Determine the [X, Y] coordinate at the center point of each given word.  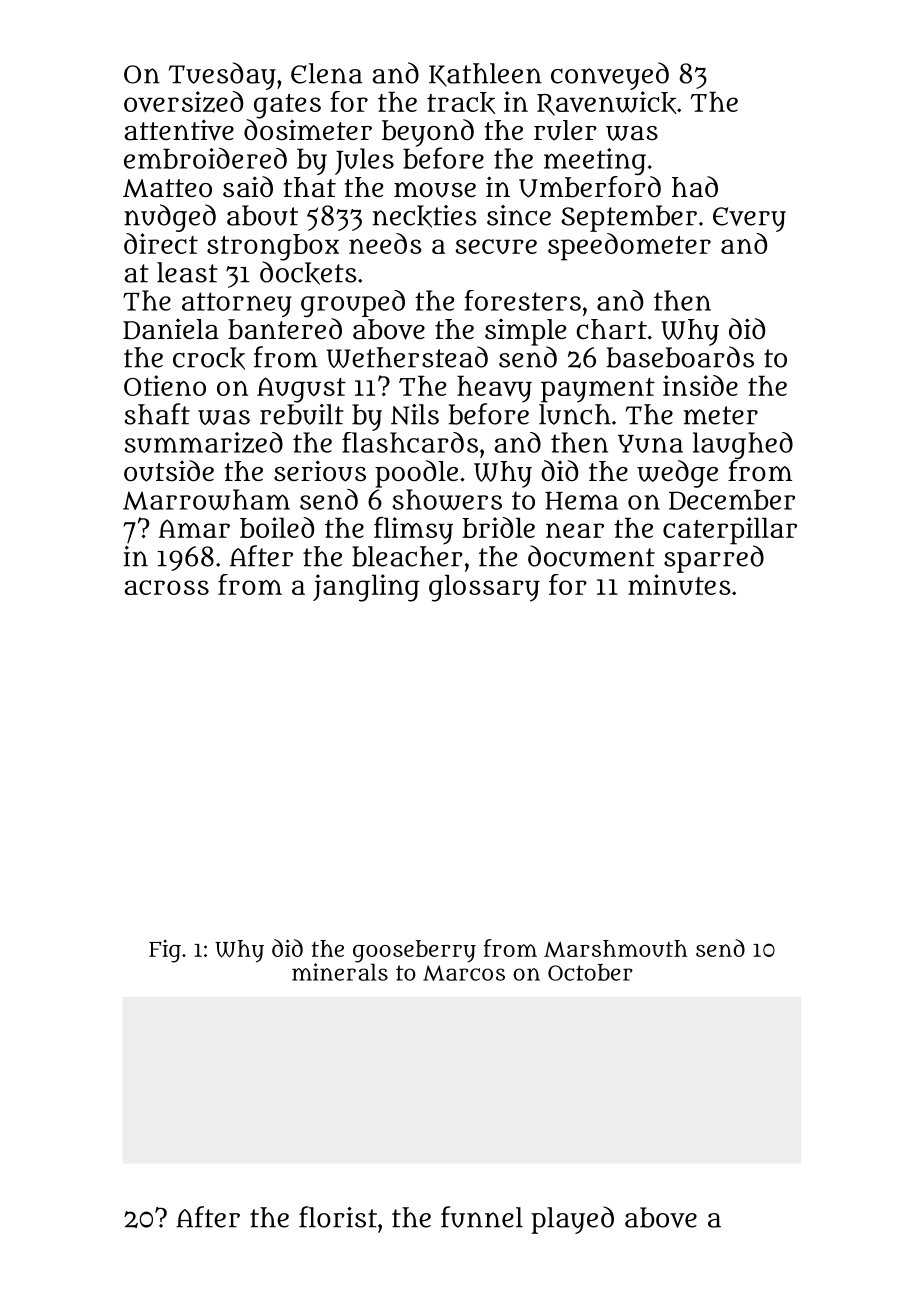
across [166, 587]
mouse [435, 190]
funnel [482, 1217]
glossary [484, 588]
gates [287, 106]
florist [338, 1217]
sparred [714, 559]
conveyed [610, 76]
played [572, 1220]
